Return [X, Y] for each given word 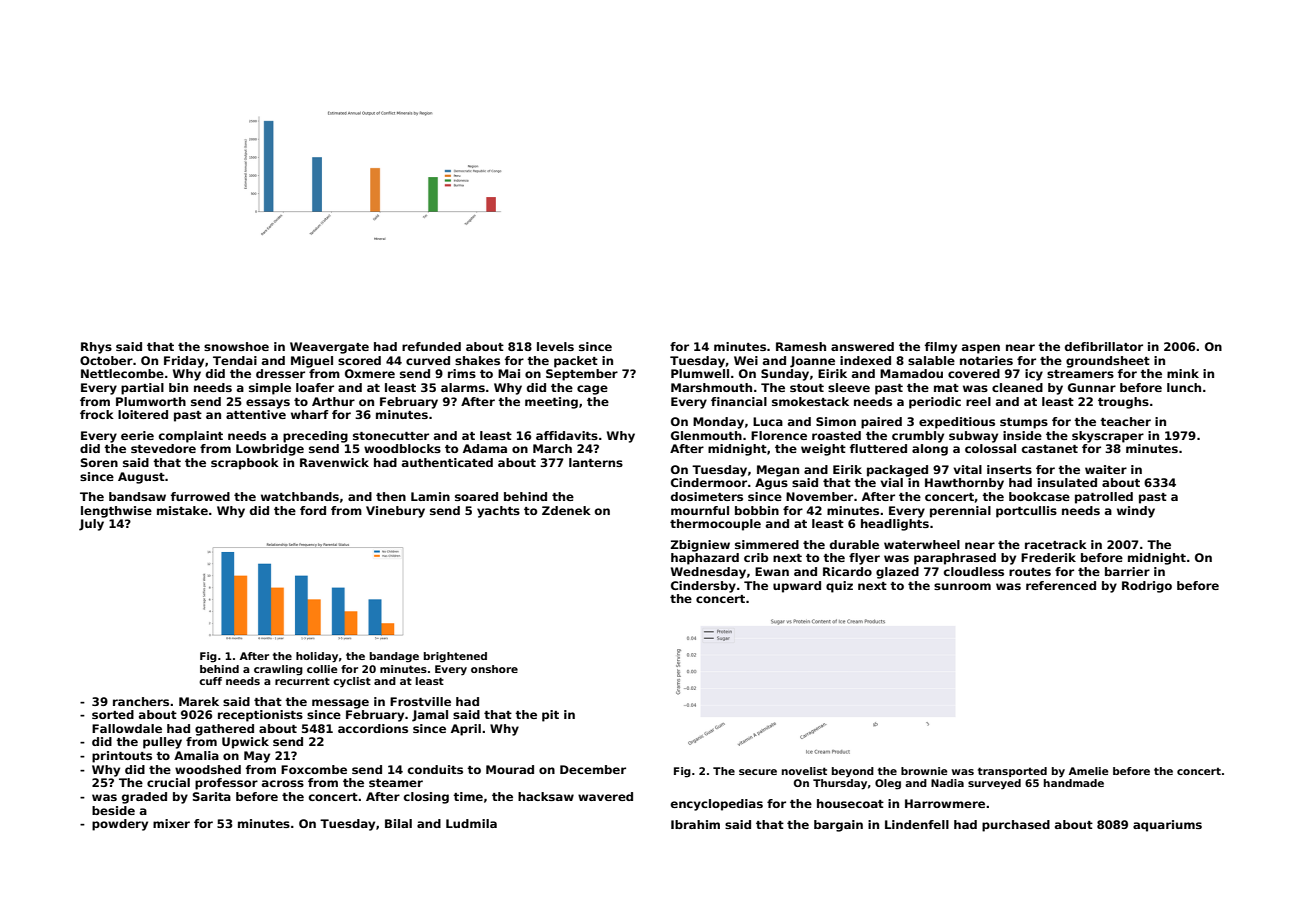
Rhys [96, 348]
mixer [171, 823]
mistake [182, 510]
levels [555, 346]
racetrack [1056, 544]
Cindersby [703, 587]
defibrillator [1104, 346]
